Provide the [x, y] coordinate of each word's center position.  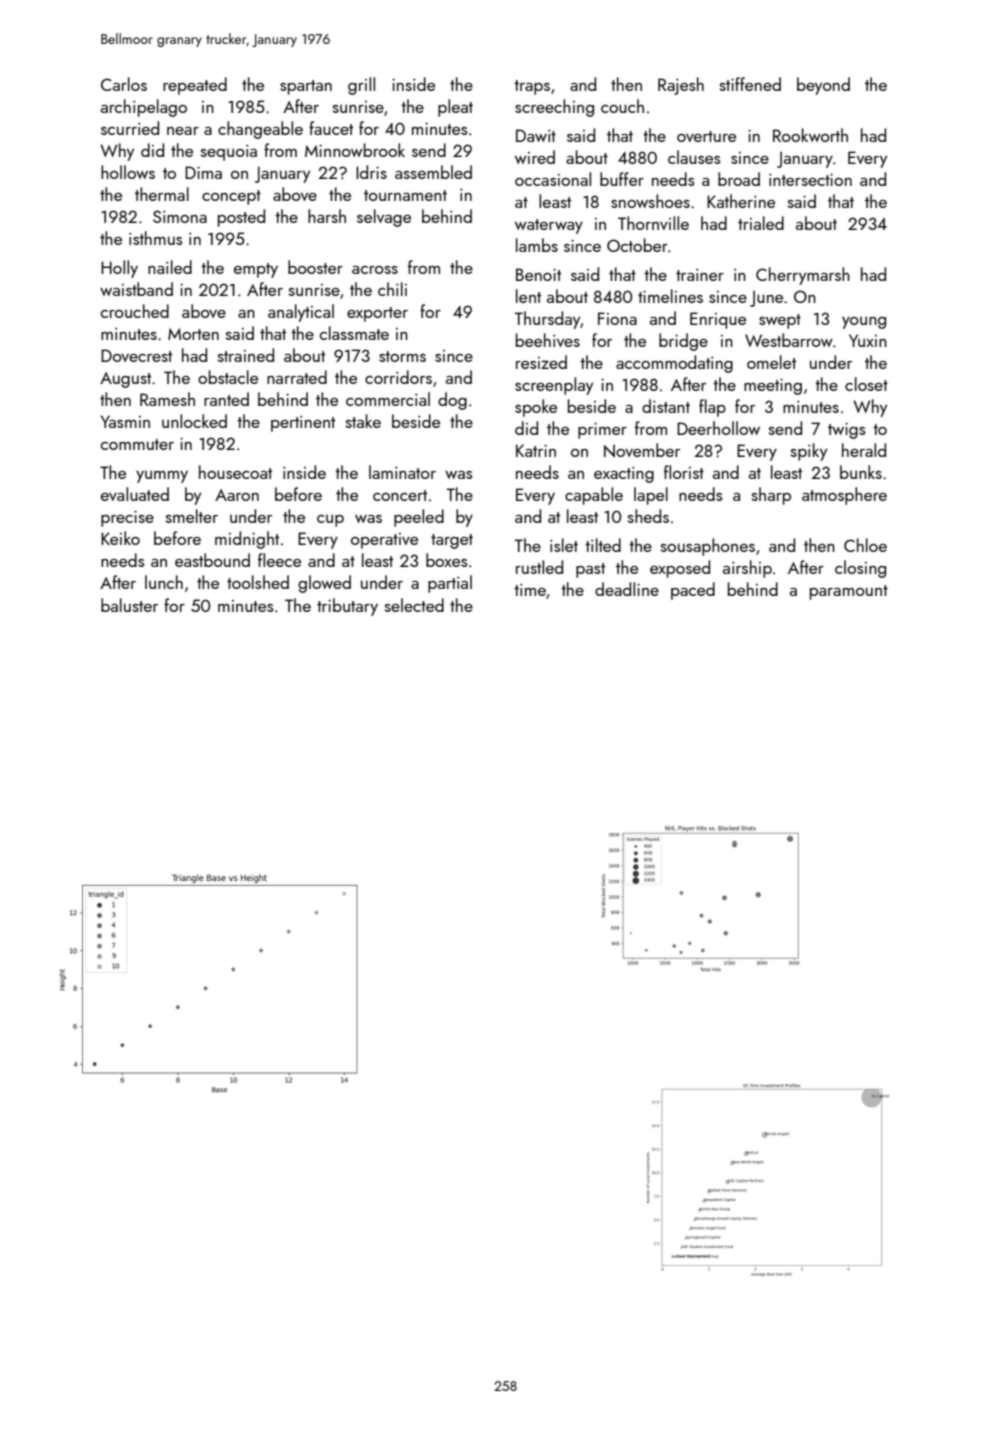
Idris [371, 172]
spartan [306, 87]
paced [693, 591]
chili [392, 289]
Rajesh [681, 86]
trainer [700, 275]
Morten [193, 334]
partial [450, 584]
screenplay [554, 386]
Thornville [653, 223]
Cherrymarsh [803, 276]
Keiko [120, 538]
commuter [137, 444]
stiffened [750, 84]
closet [866, 384]
